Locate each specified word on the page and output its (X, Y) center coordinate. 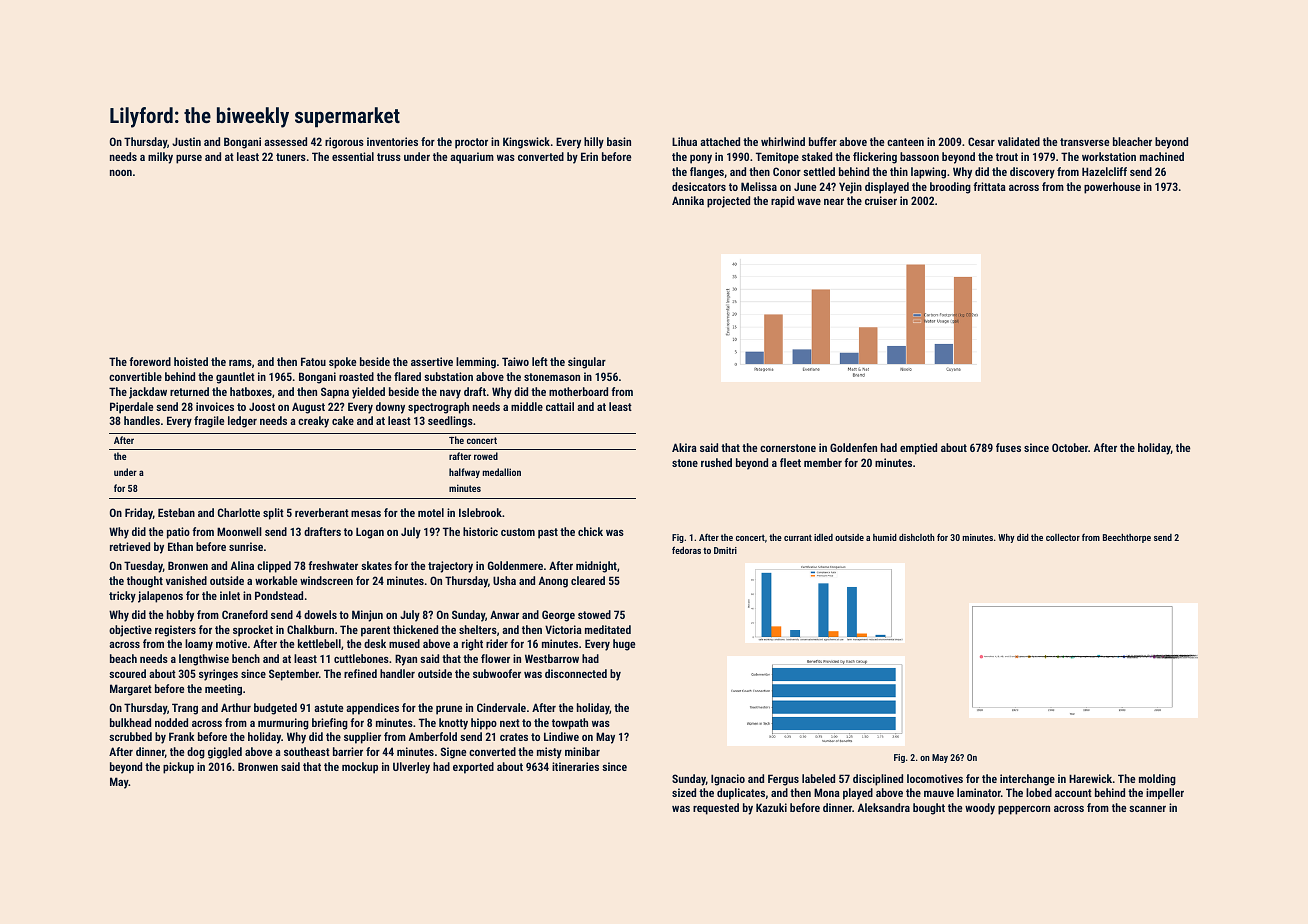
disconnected (576, 673)
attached (720, 141)
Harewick (1090, 778)
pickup (178, 768)
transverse (1084, 142)
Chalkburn (310, 629)
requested (716, 809)
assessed (285, 141)
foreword (150, 361)
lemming (476, 363)
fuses (1008, 447)
